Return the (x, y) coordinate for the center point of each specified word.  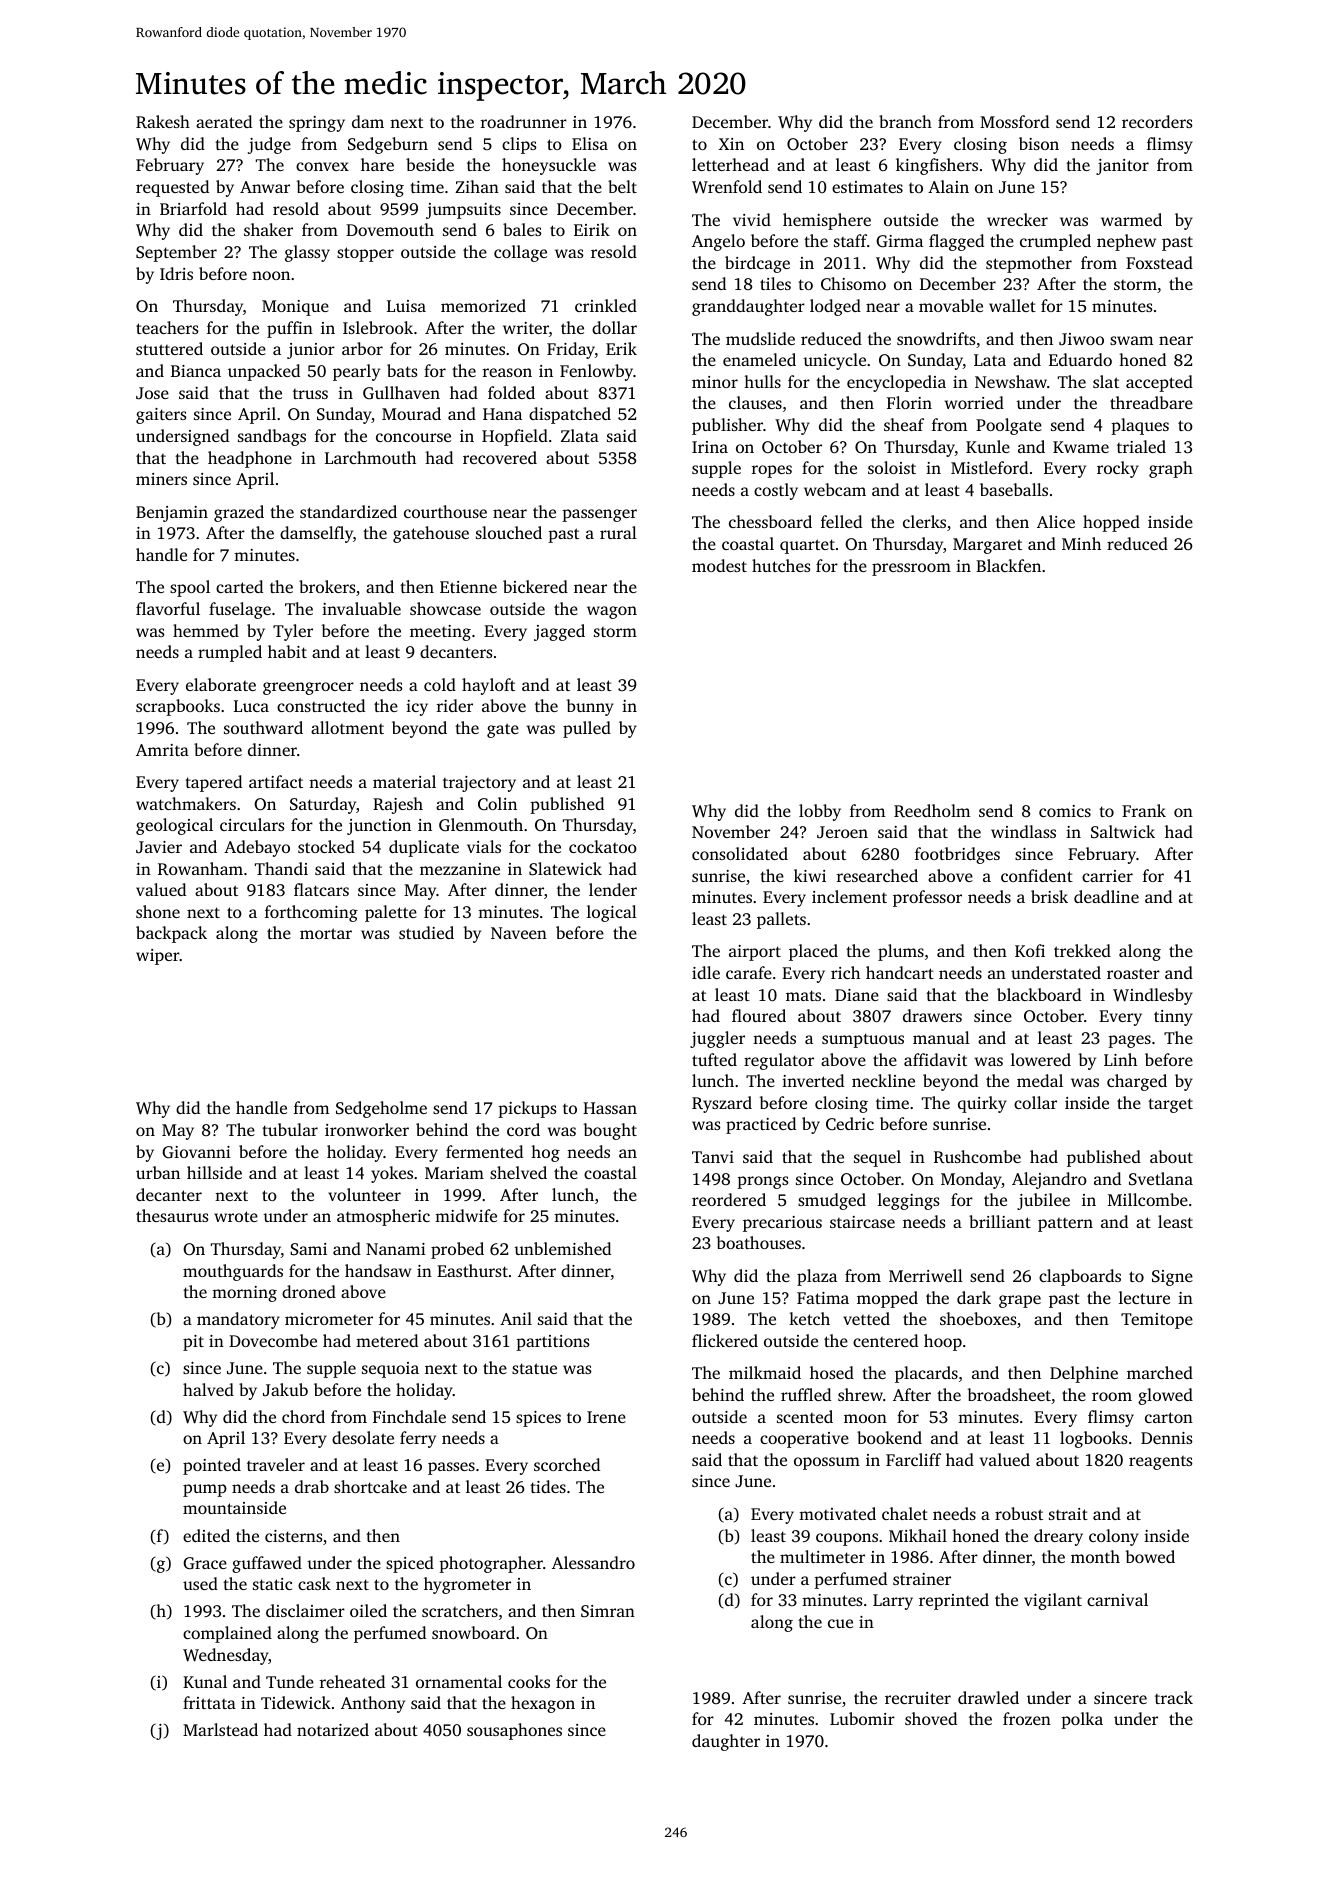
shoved (931, 1718)
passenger (599, 515)
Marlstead (220, 1729)
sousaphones (514, 1731)
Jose (152, 393)
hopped (1111, 523)
